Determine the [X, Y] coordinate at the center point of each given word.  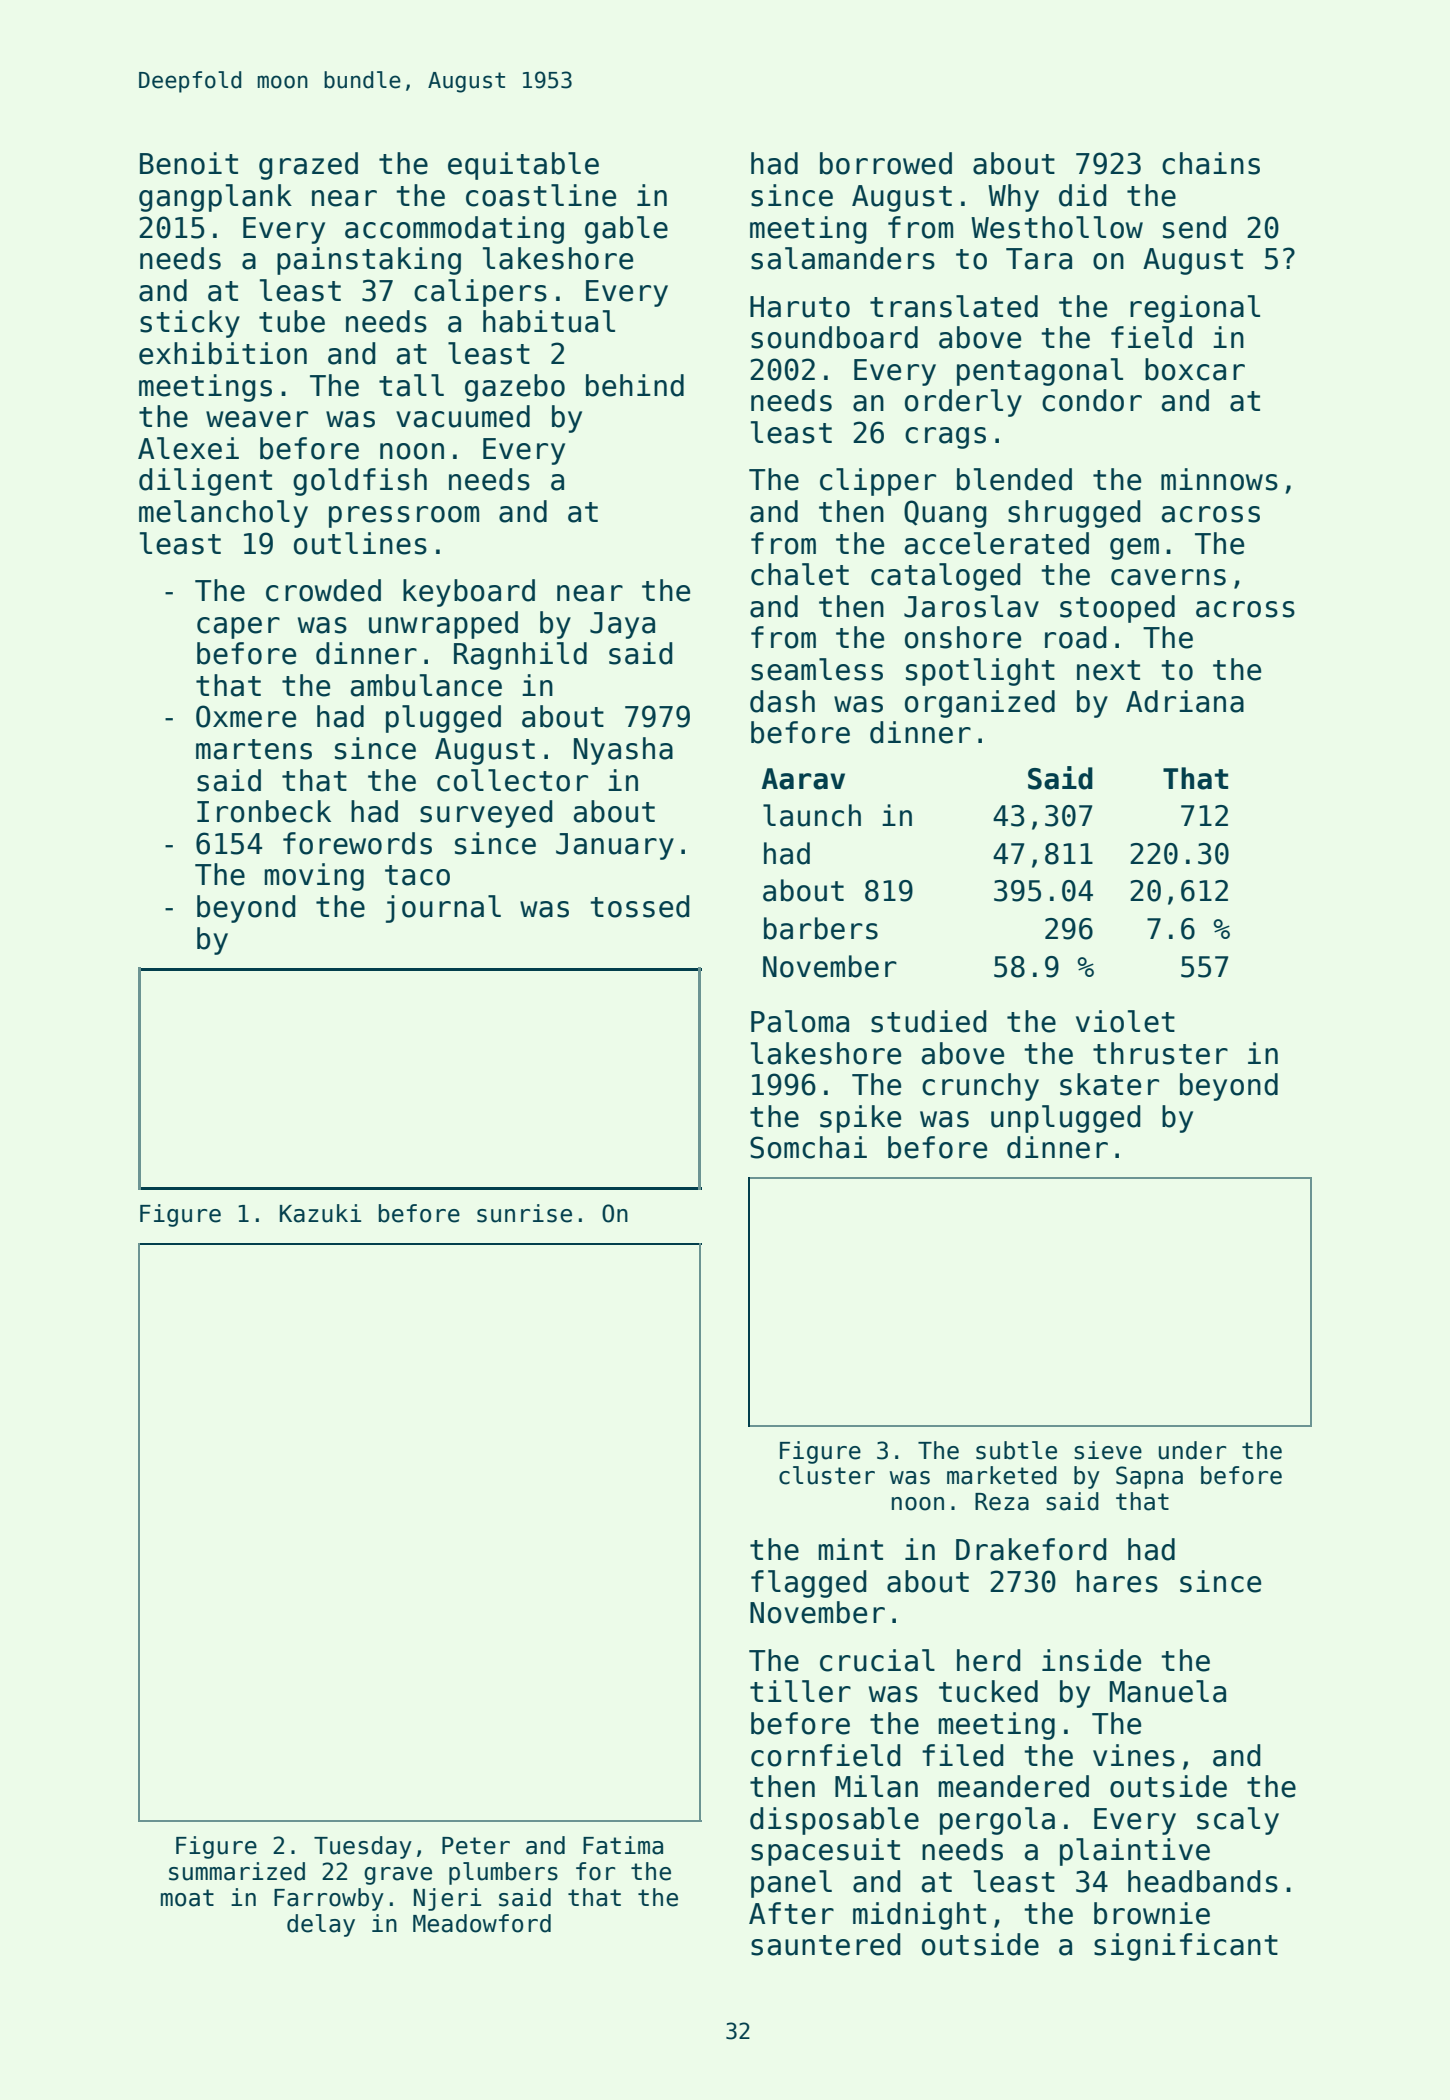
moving [314, 877]
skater [1109, 1084]
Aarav [803, 779]
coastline [541, 195]
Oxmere [246, 716]
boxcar [1195, 369]
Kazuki [320, 1213]
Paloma [800, 1021]
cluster [827, 1475]
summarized [237, 1871]
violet [1125, 1021]
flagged [809, 1584]
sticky [190, 324]
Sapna [1149, 1477]
